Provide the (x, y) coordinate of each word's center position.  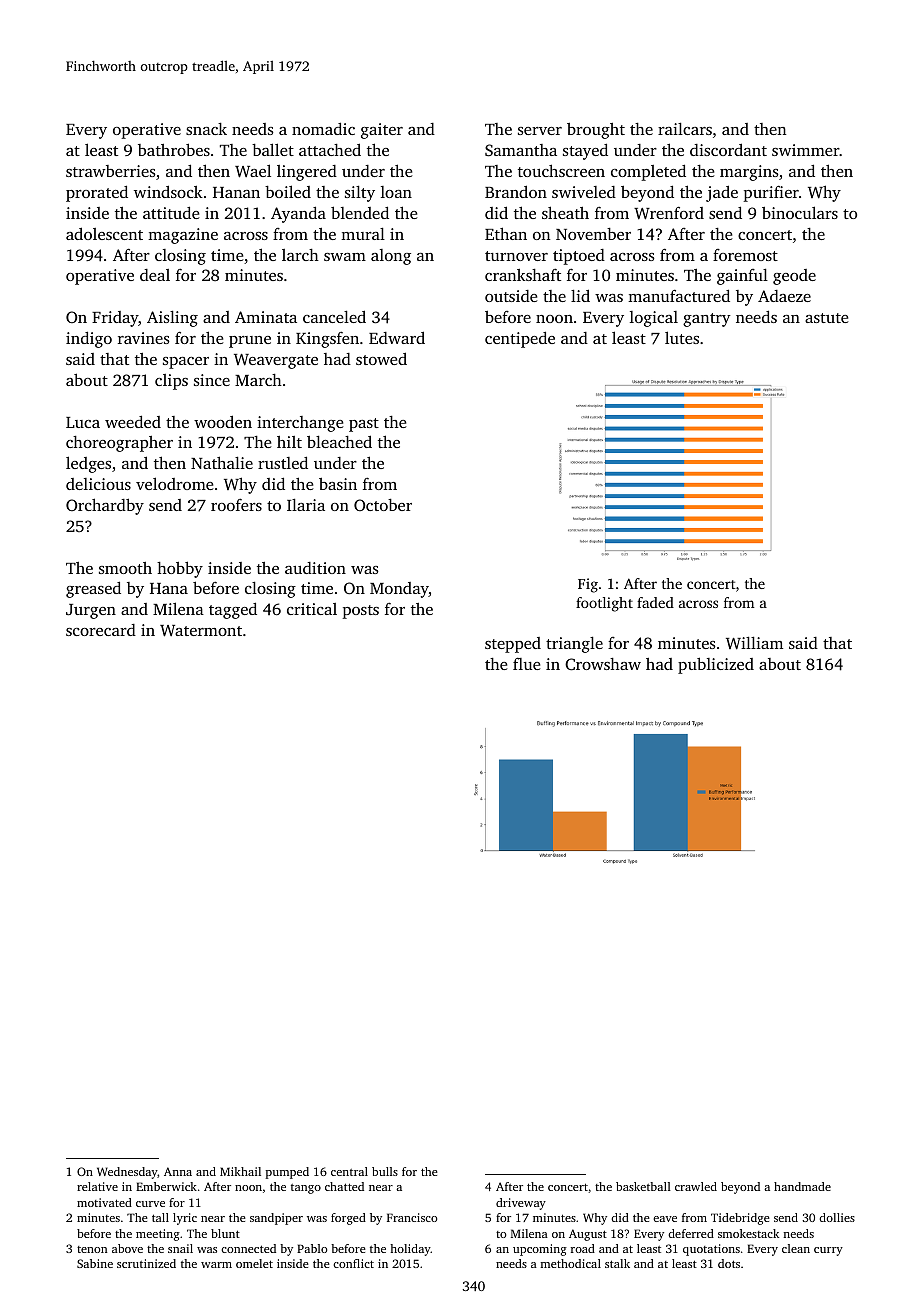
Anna (178, 1171)
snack (206, 129)
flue (527, 664)
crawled (696, 1186)
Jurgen (91, 611)
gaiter (382, 131)
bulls (385, 1171)
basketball (643, 1186)
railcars (685, 129)
